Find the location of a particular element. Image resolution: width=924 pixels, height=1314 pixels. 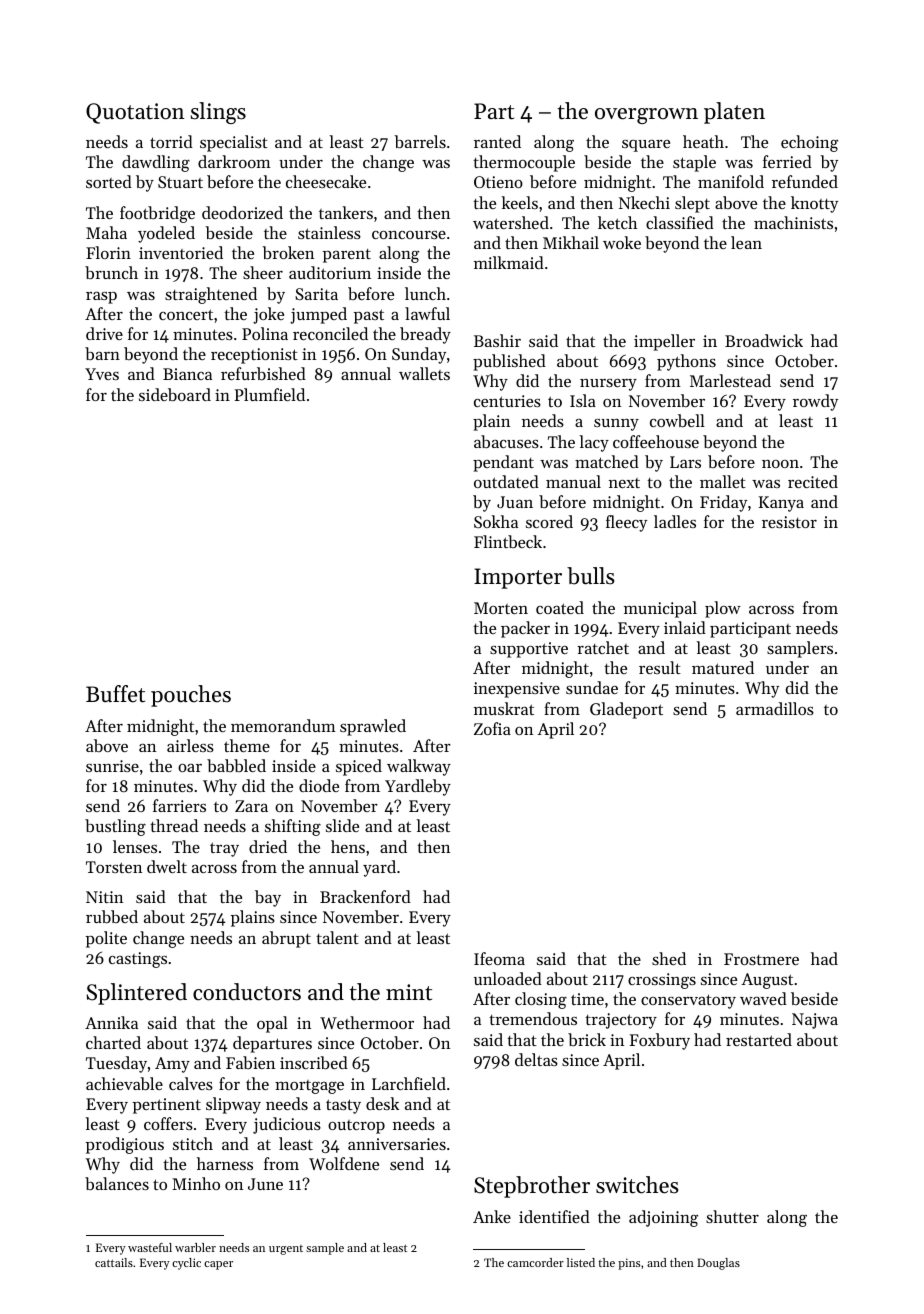

resistor is located at coordinates (789, 522).
